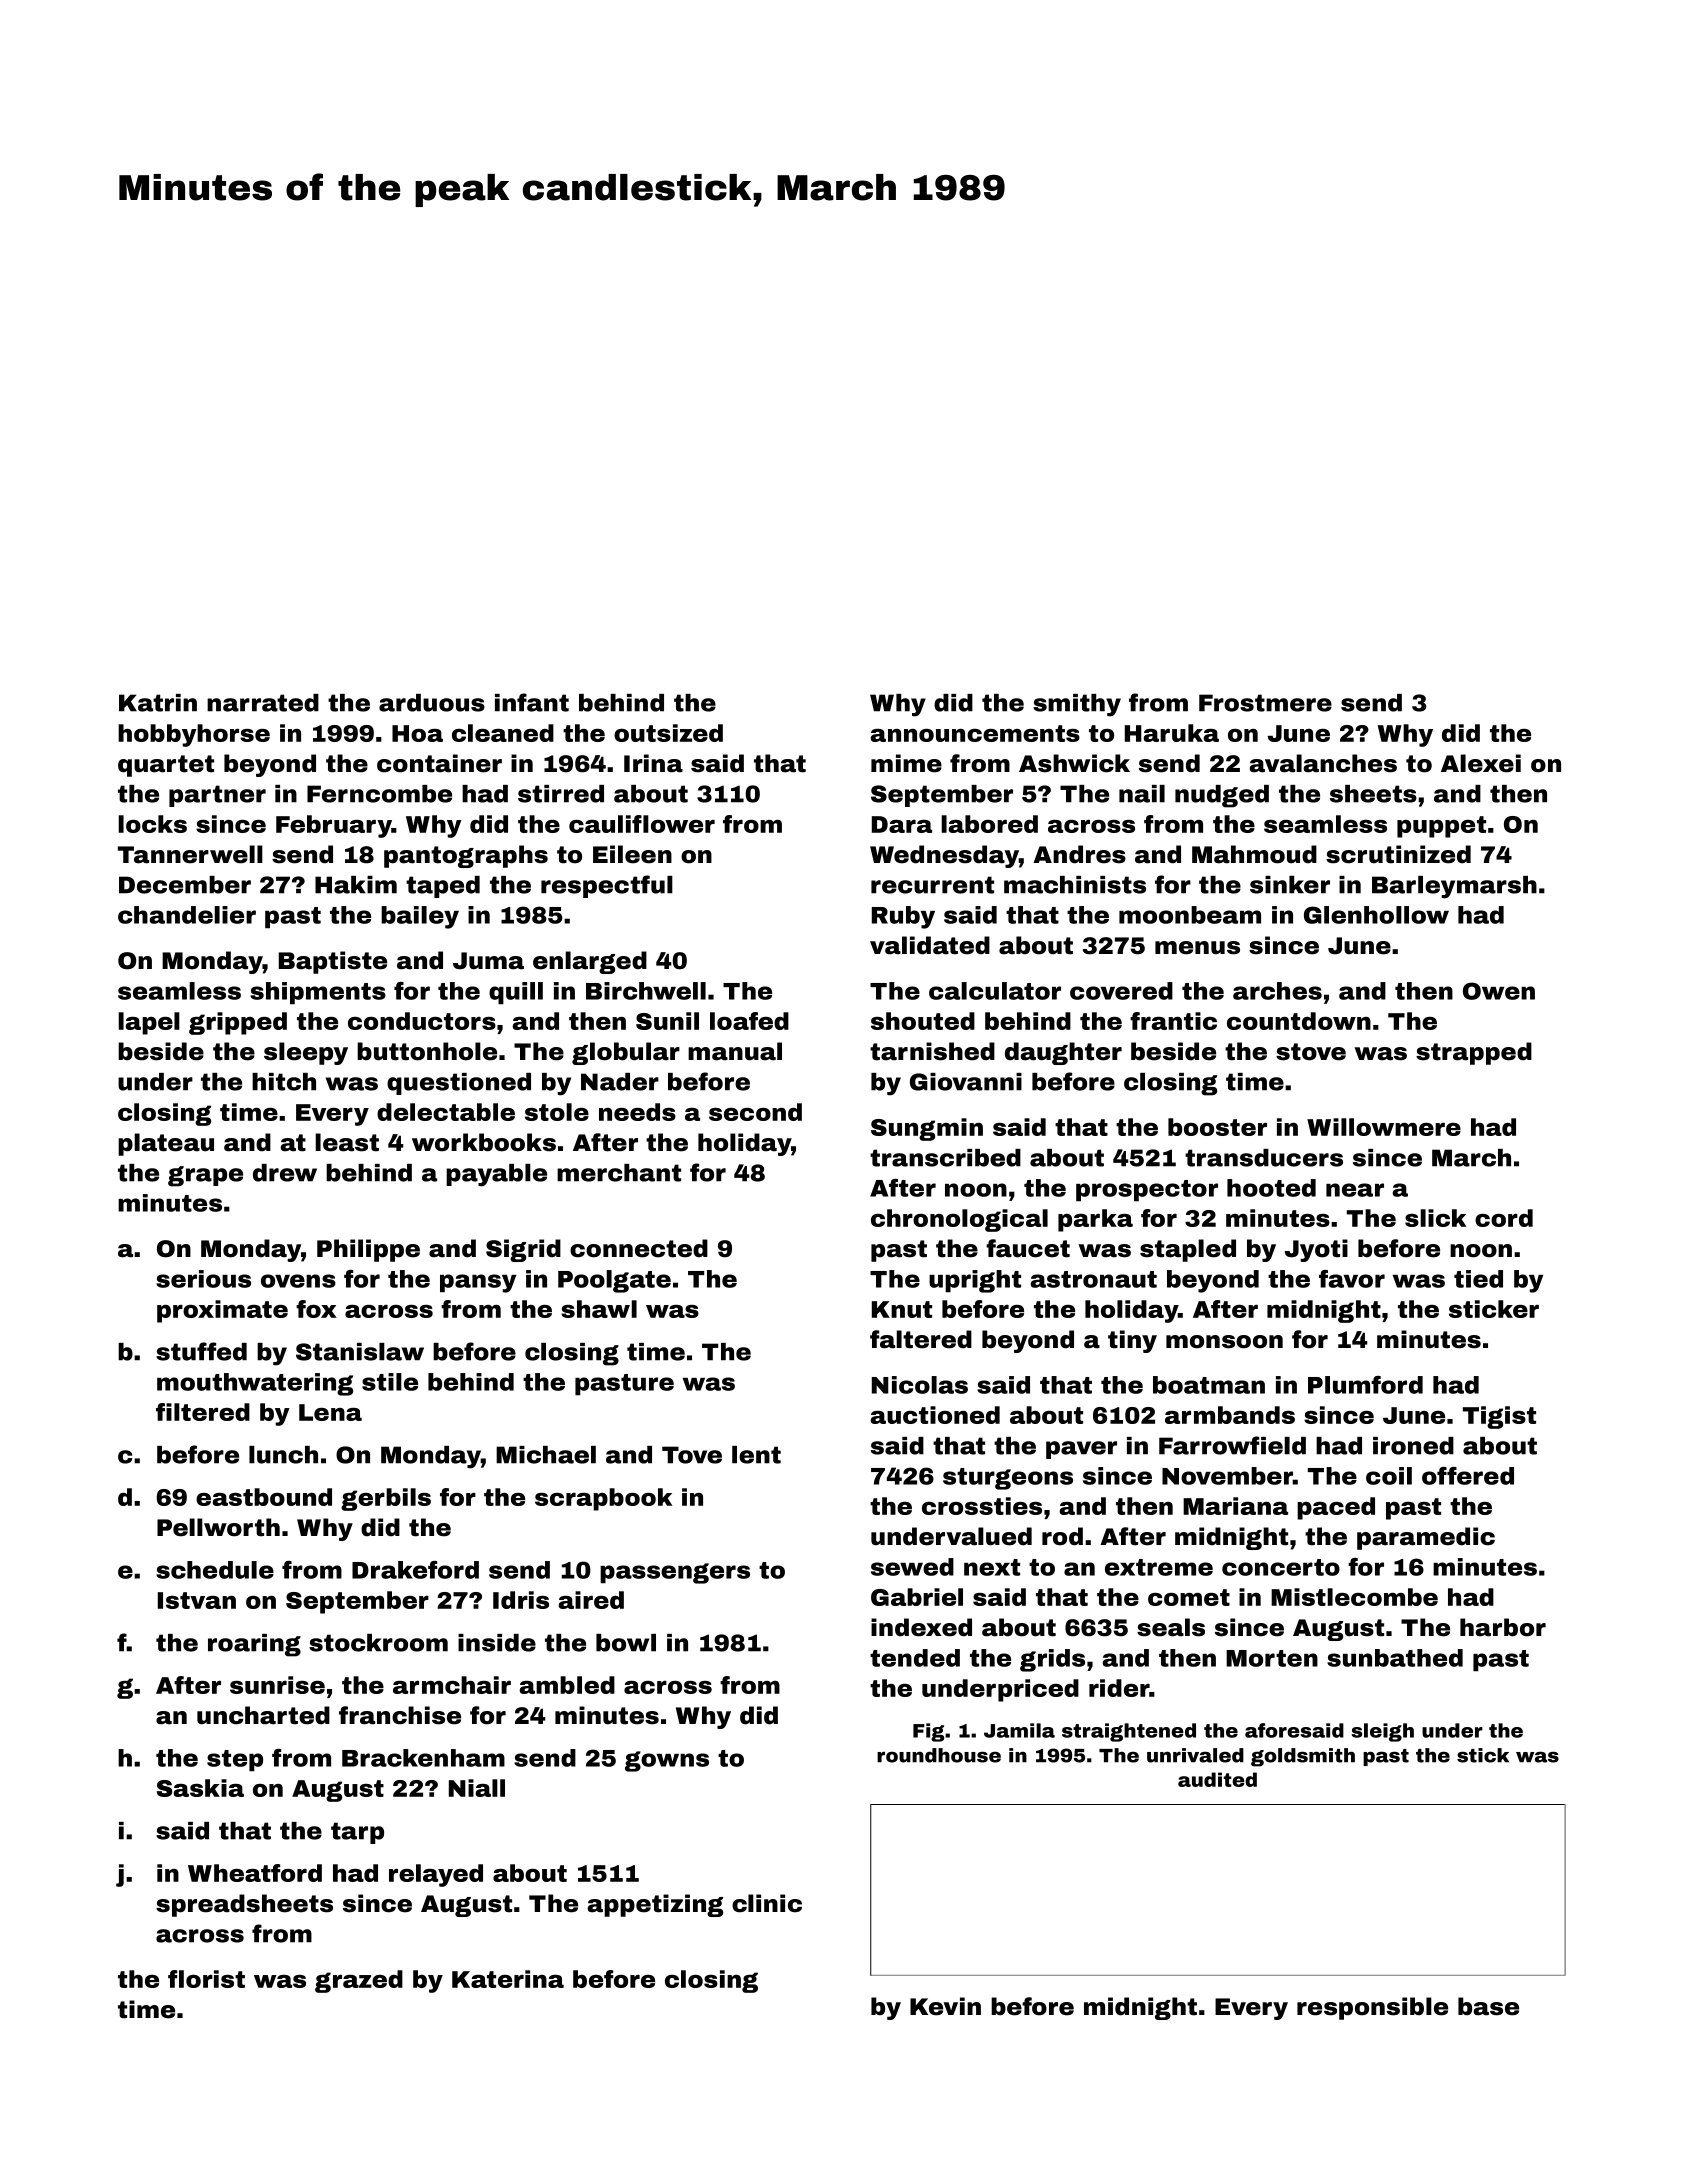  What do you see at coordinates (390, 1382) in the page?
I see `stile` at bounding box center [390, 1382].
